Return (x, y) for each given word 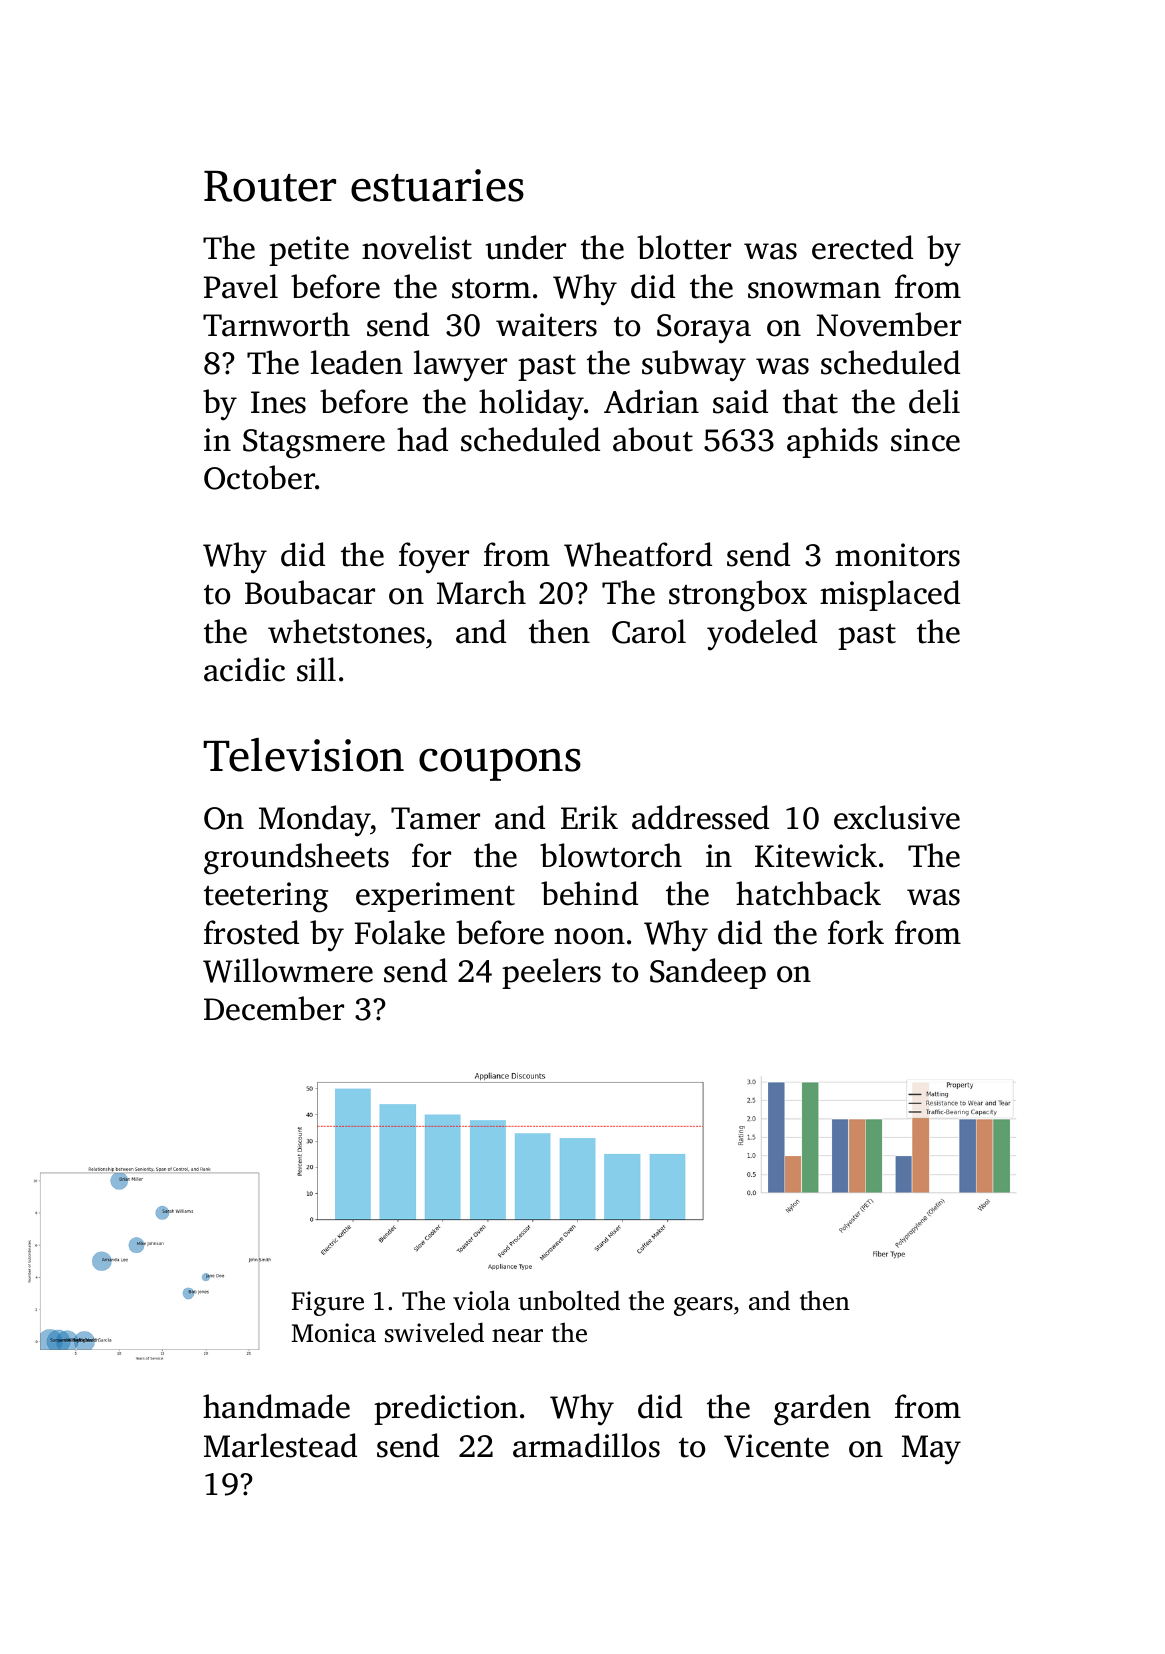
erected (862, 247)
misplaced (890, 595)
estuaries (437, 185)
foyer (434, 558)
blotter (684, 247)
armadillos (586, 1445)
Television (303, 755)
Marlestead (280, 1445)
